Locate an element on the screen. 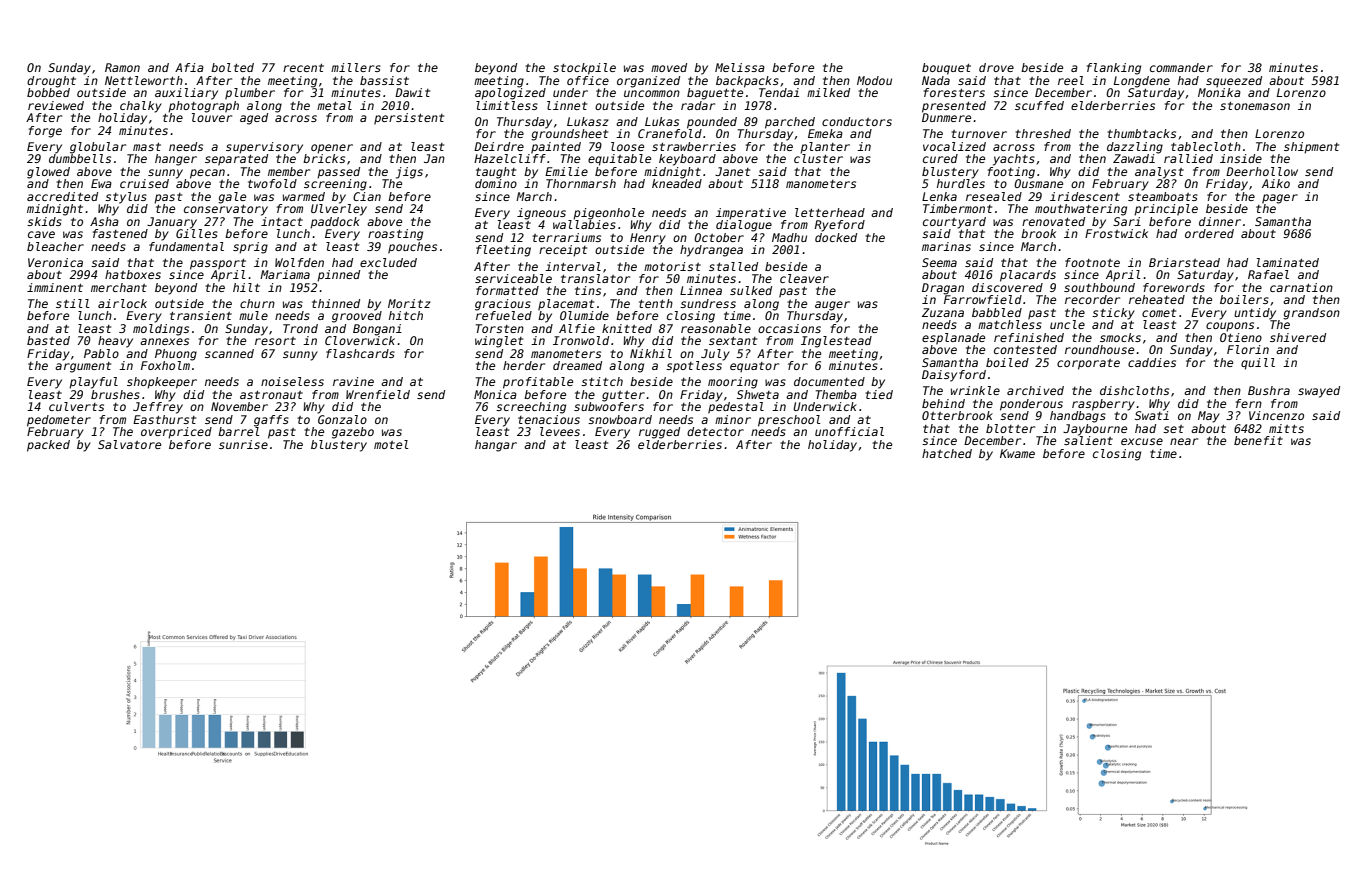 The height and width of the screenshot is (887, 1372). Monica is located at coordinates (495, 394).
